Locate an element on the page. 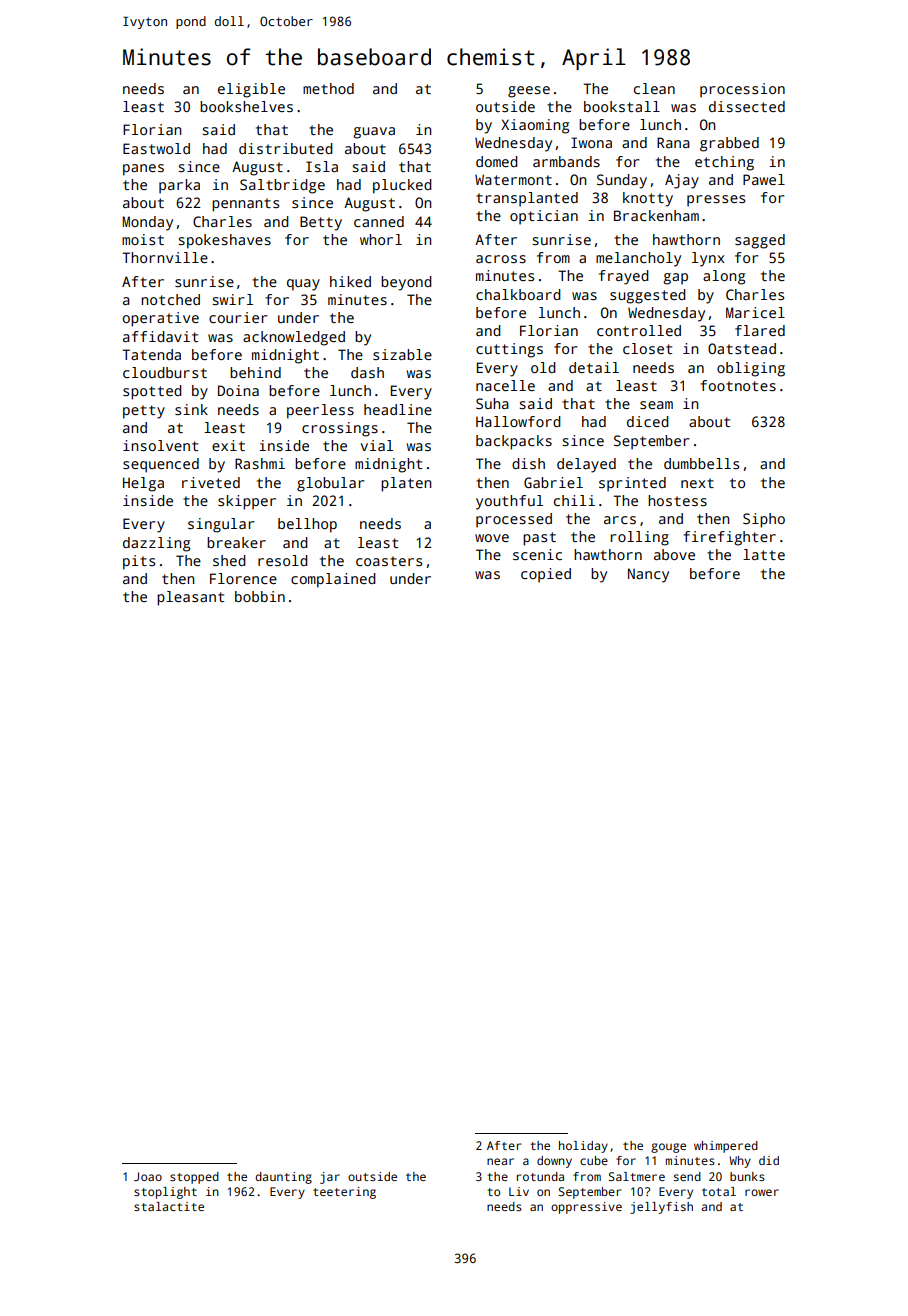  Nancy is located at coordinates (648, 575).
